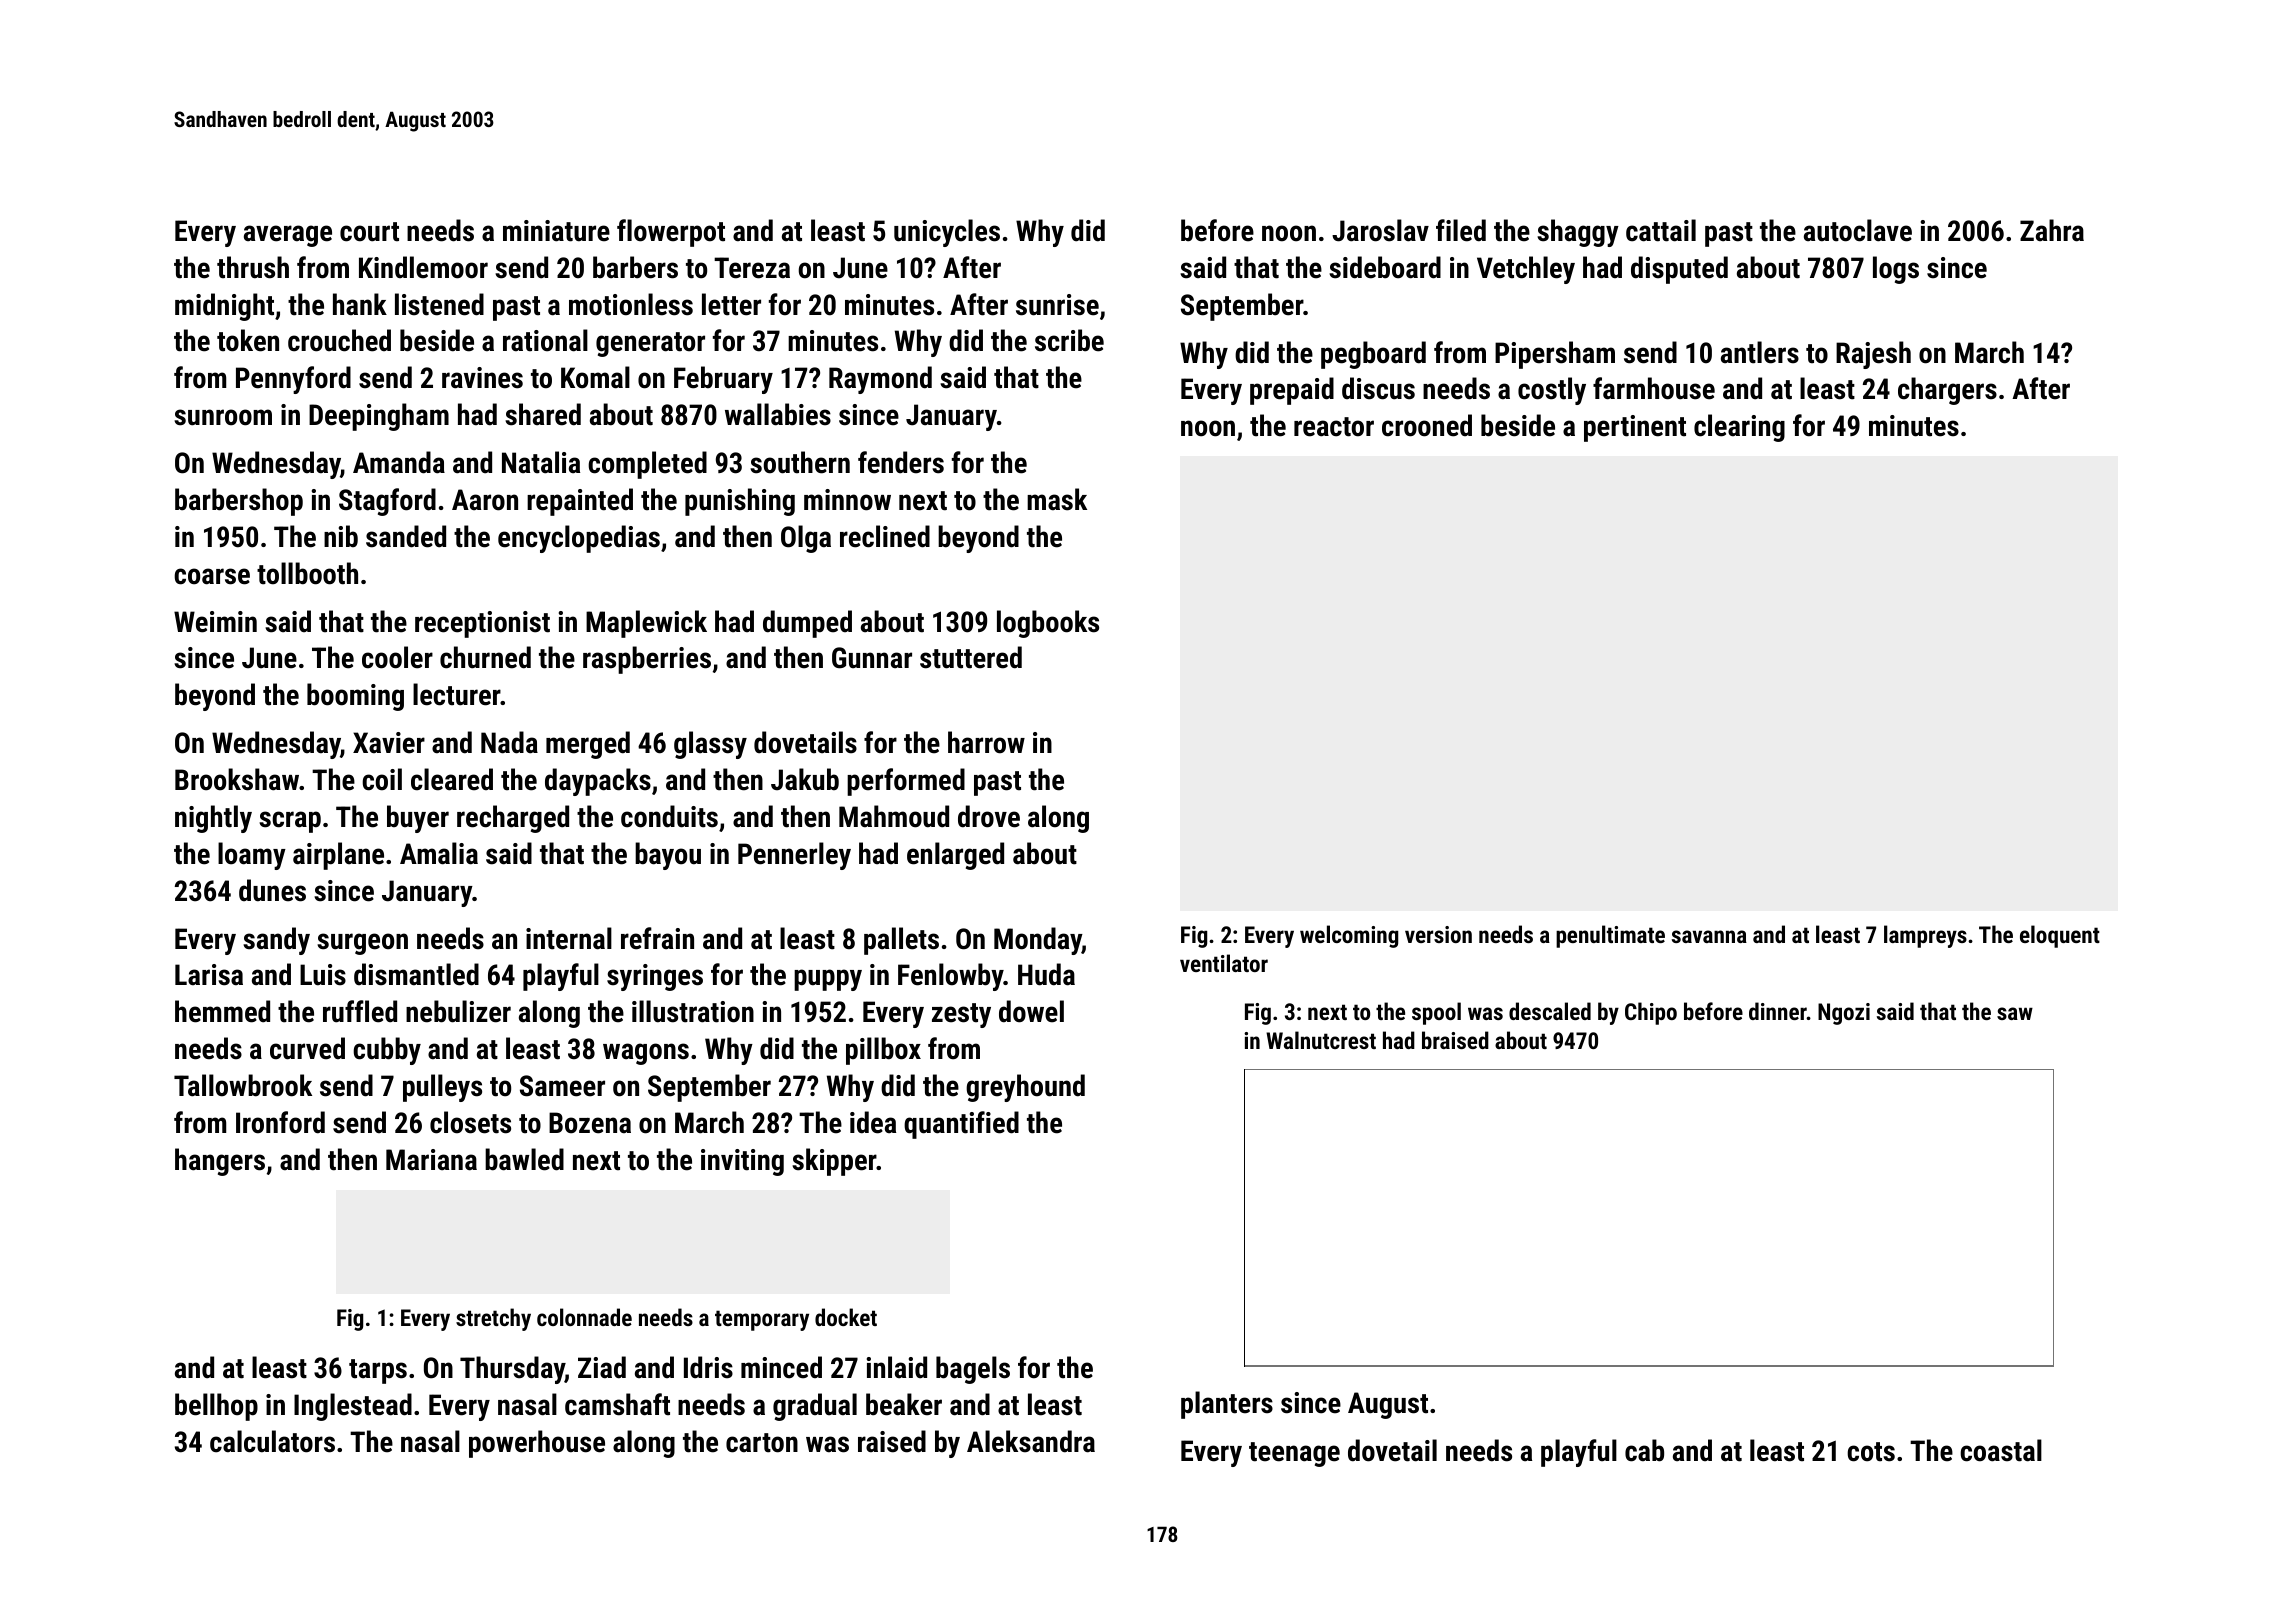 The width and height of the image is (2292, 1620). Describe the element at coordinates (986, 742) in the image. I see `harrow` at that location.
